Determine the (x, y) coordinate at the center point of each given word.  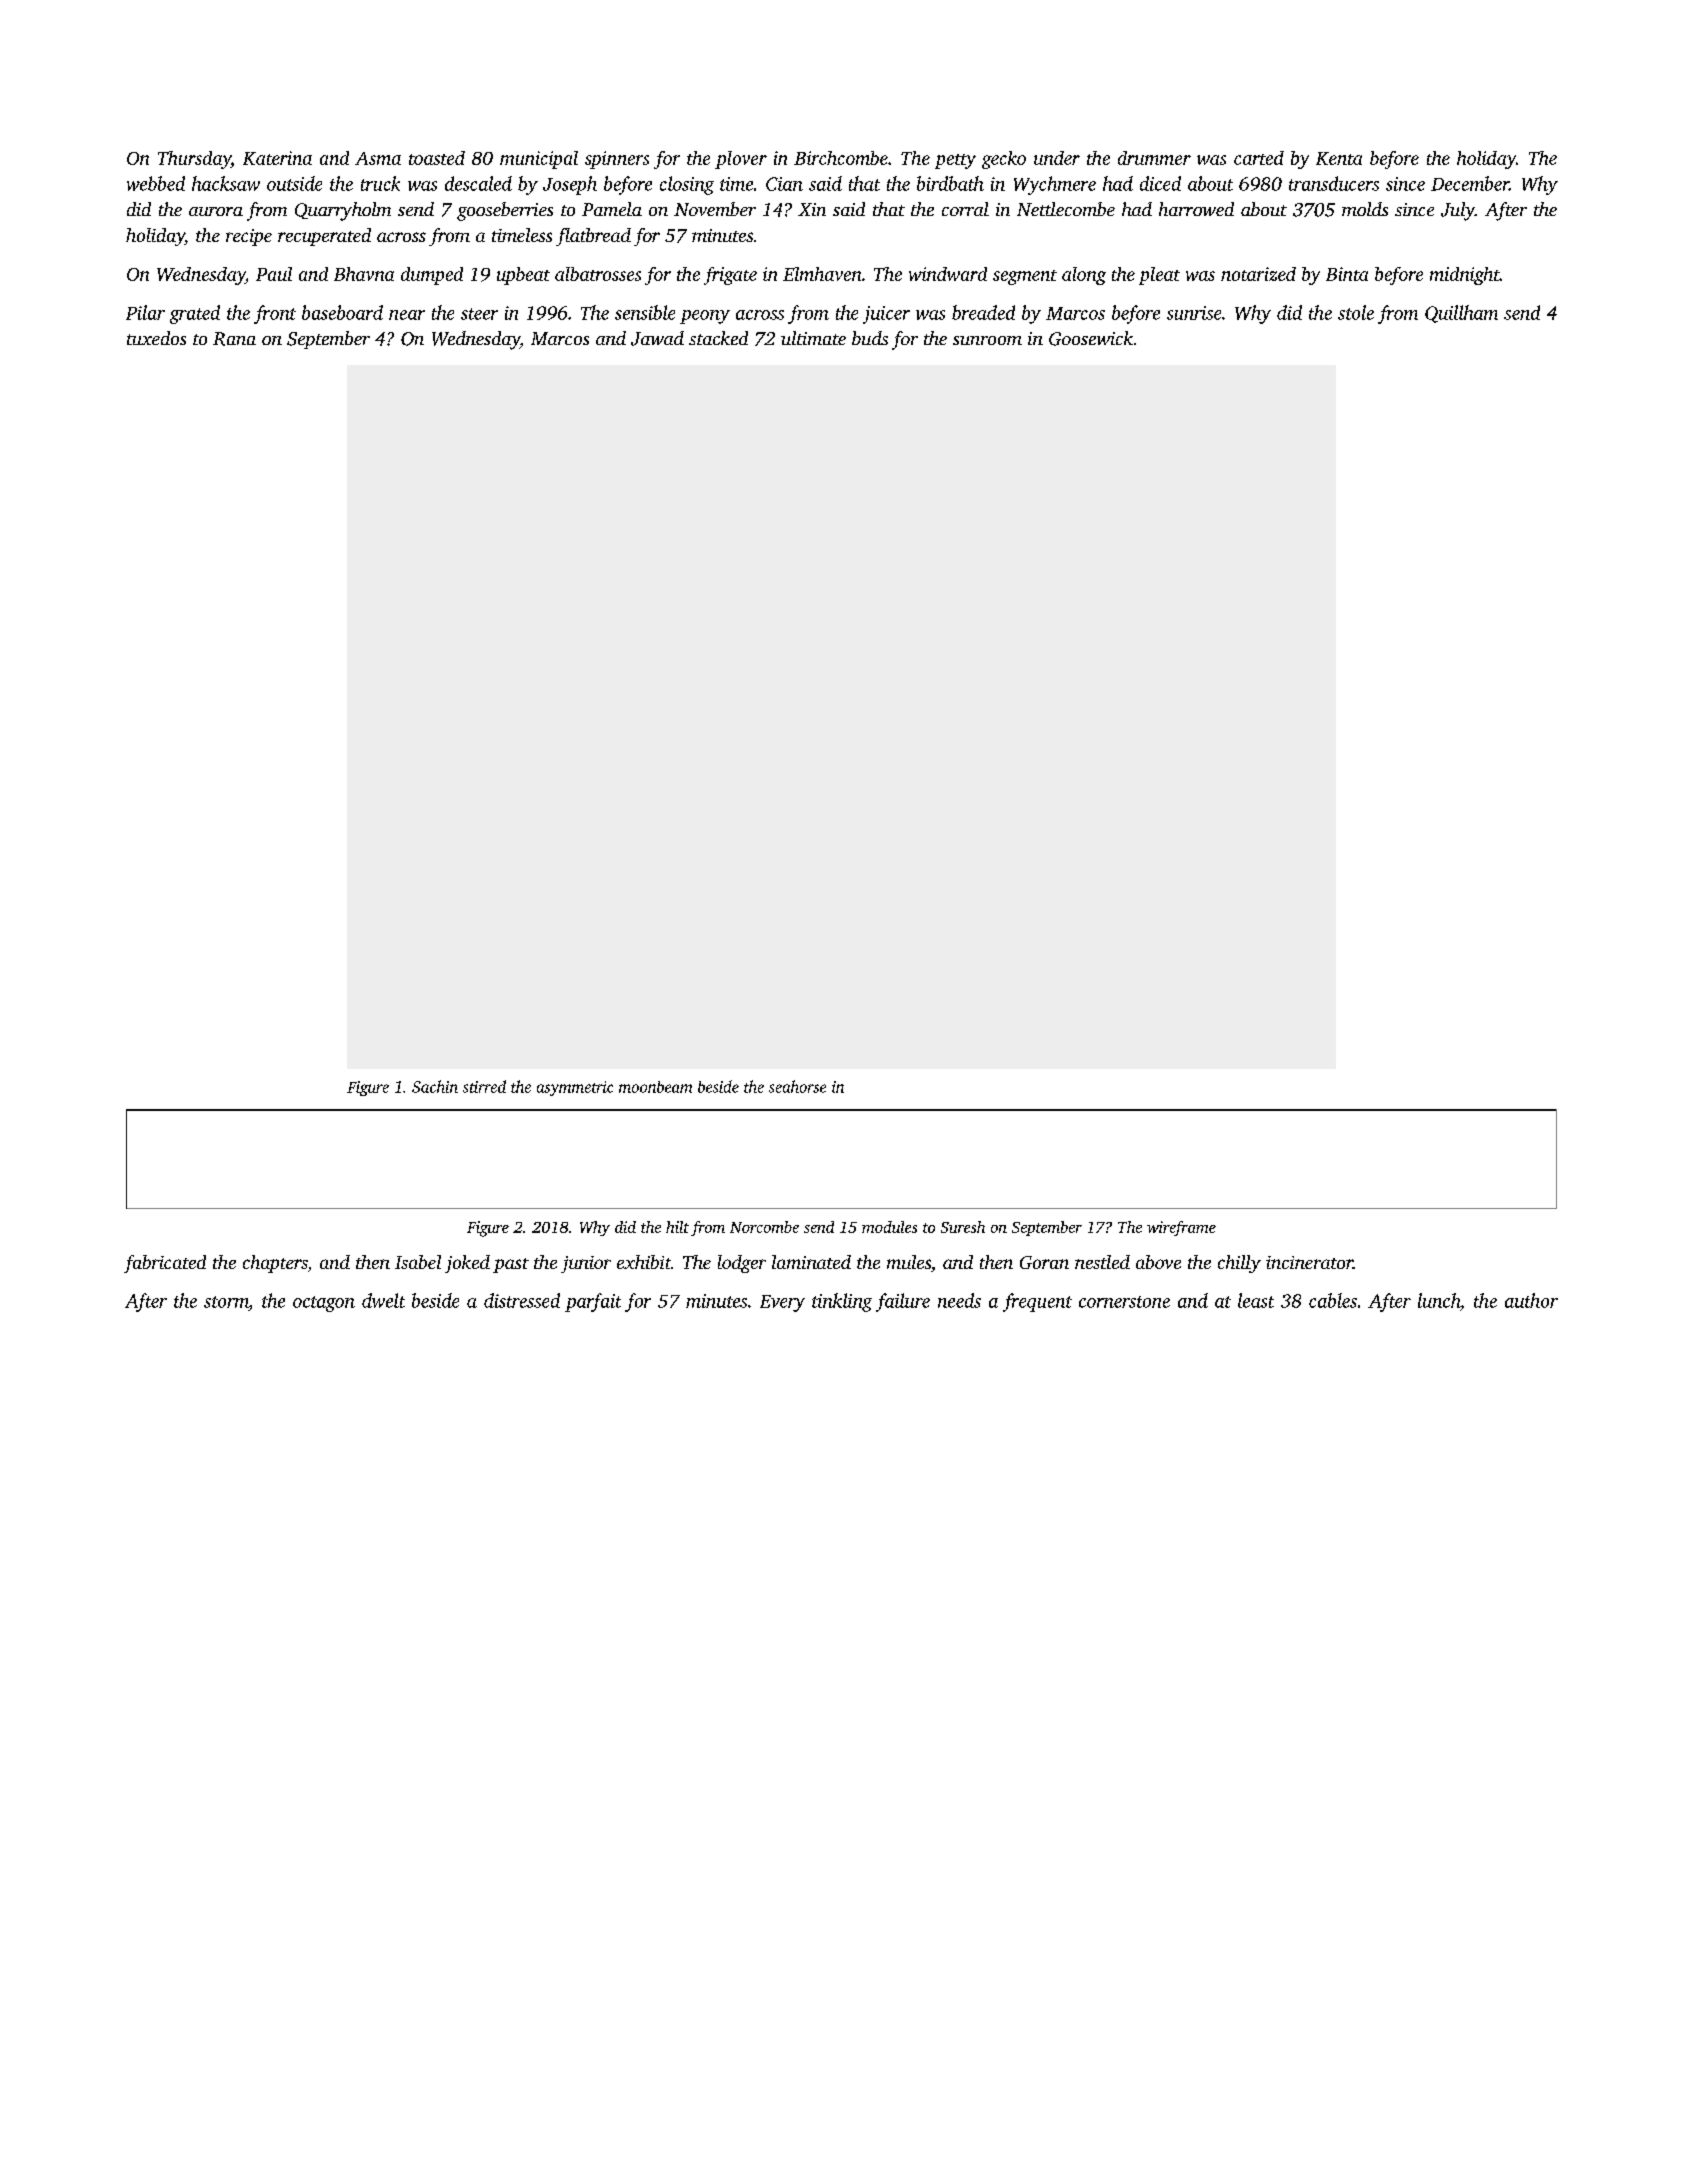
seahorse (797, 1086)
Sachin (435, 1086)
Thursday (194, 160)
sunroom (987, 340)
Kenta (1339, 158)
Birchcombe (841, 158)
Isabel (418, 1262)
